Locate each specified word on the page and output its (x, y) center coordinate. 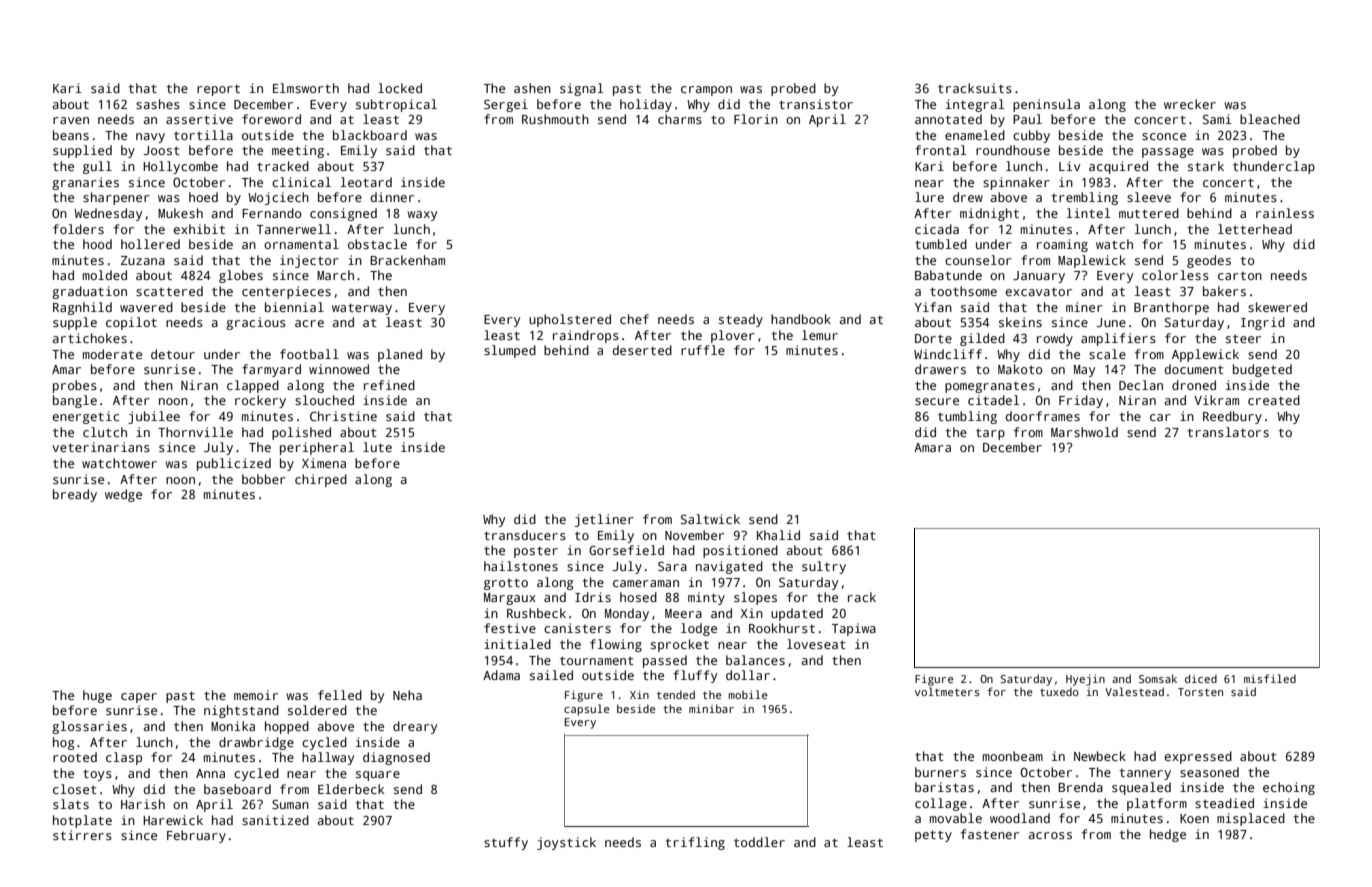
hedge (1168, 835)
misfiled (1270, 678)
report (218, 90)
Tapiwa (854, 629)
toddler (759, 842)
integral (975, 105)
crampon (706, 91)
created (1274, 400)
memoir (256, 695)
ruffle (703, 350)
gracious (256, 323)
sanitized (275, 820)
